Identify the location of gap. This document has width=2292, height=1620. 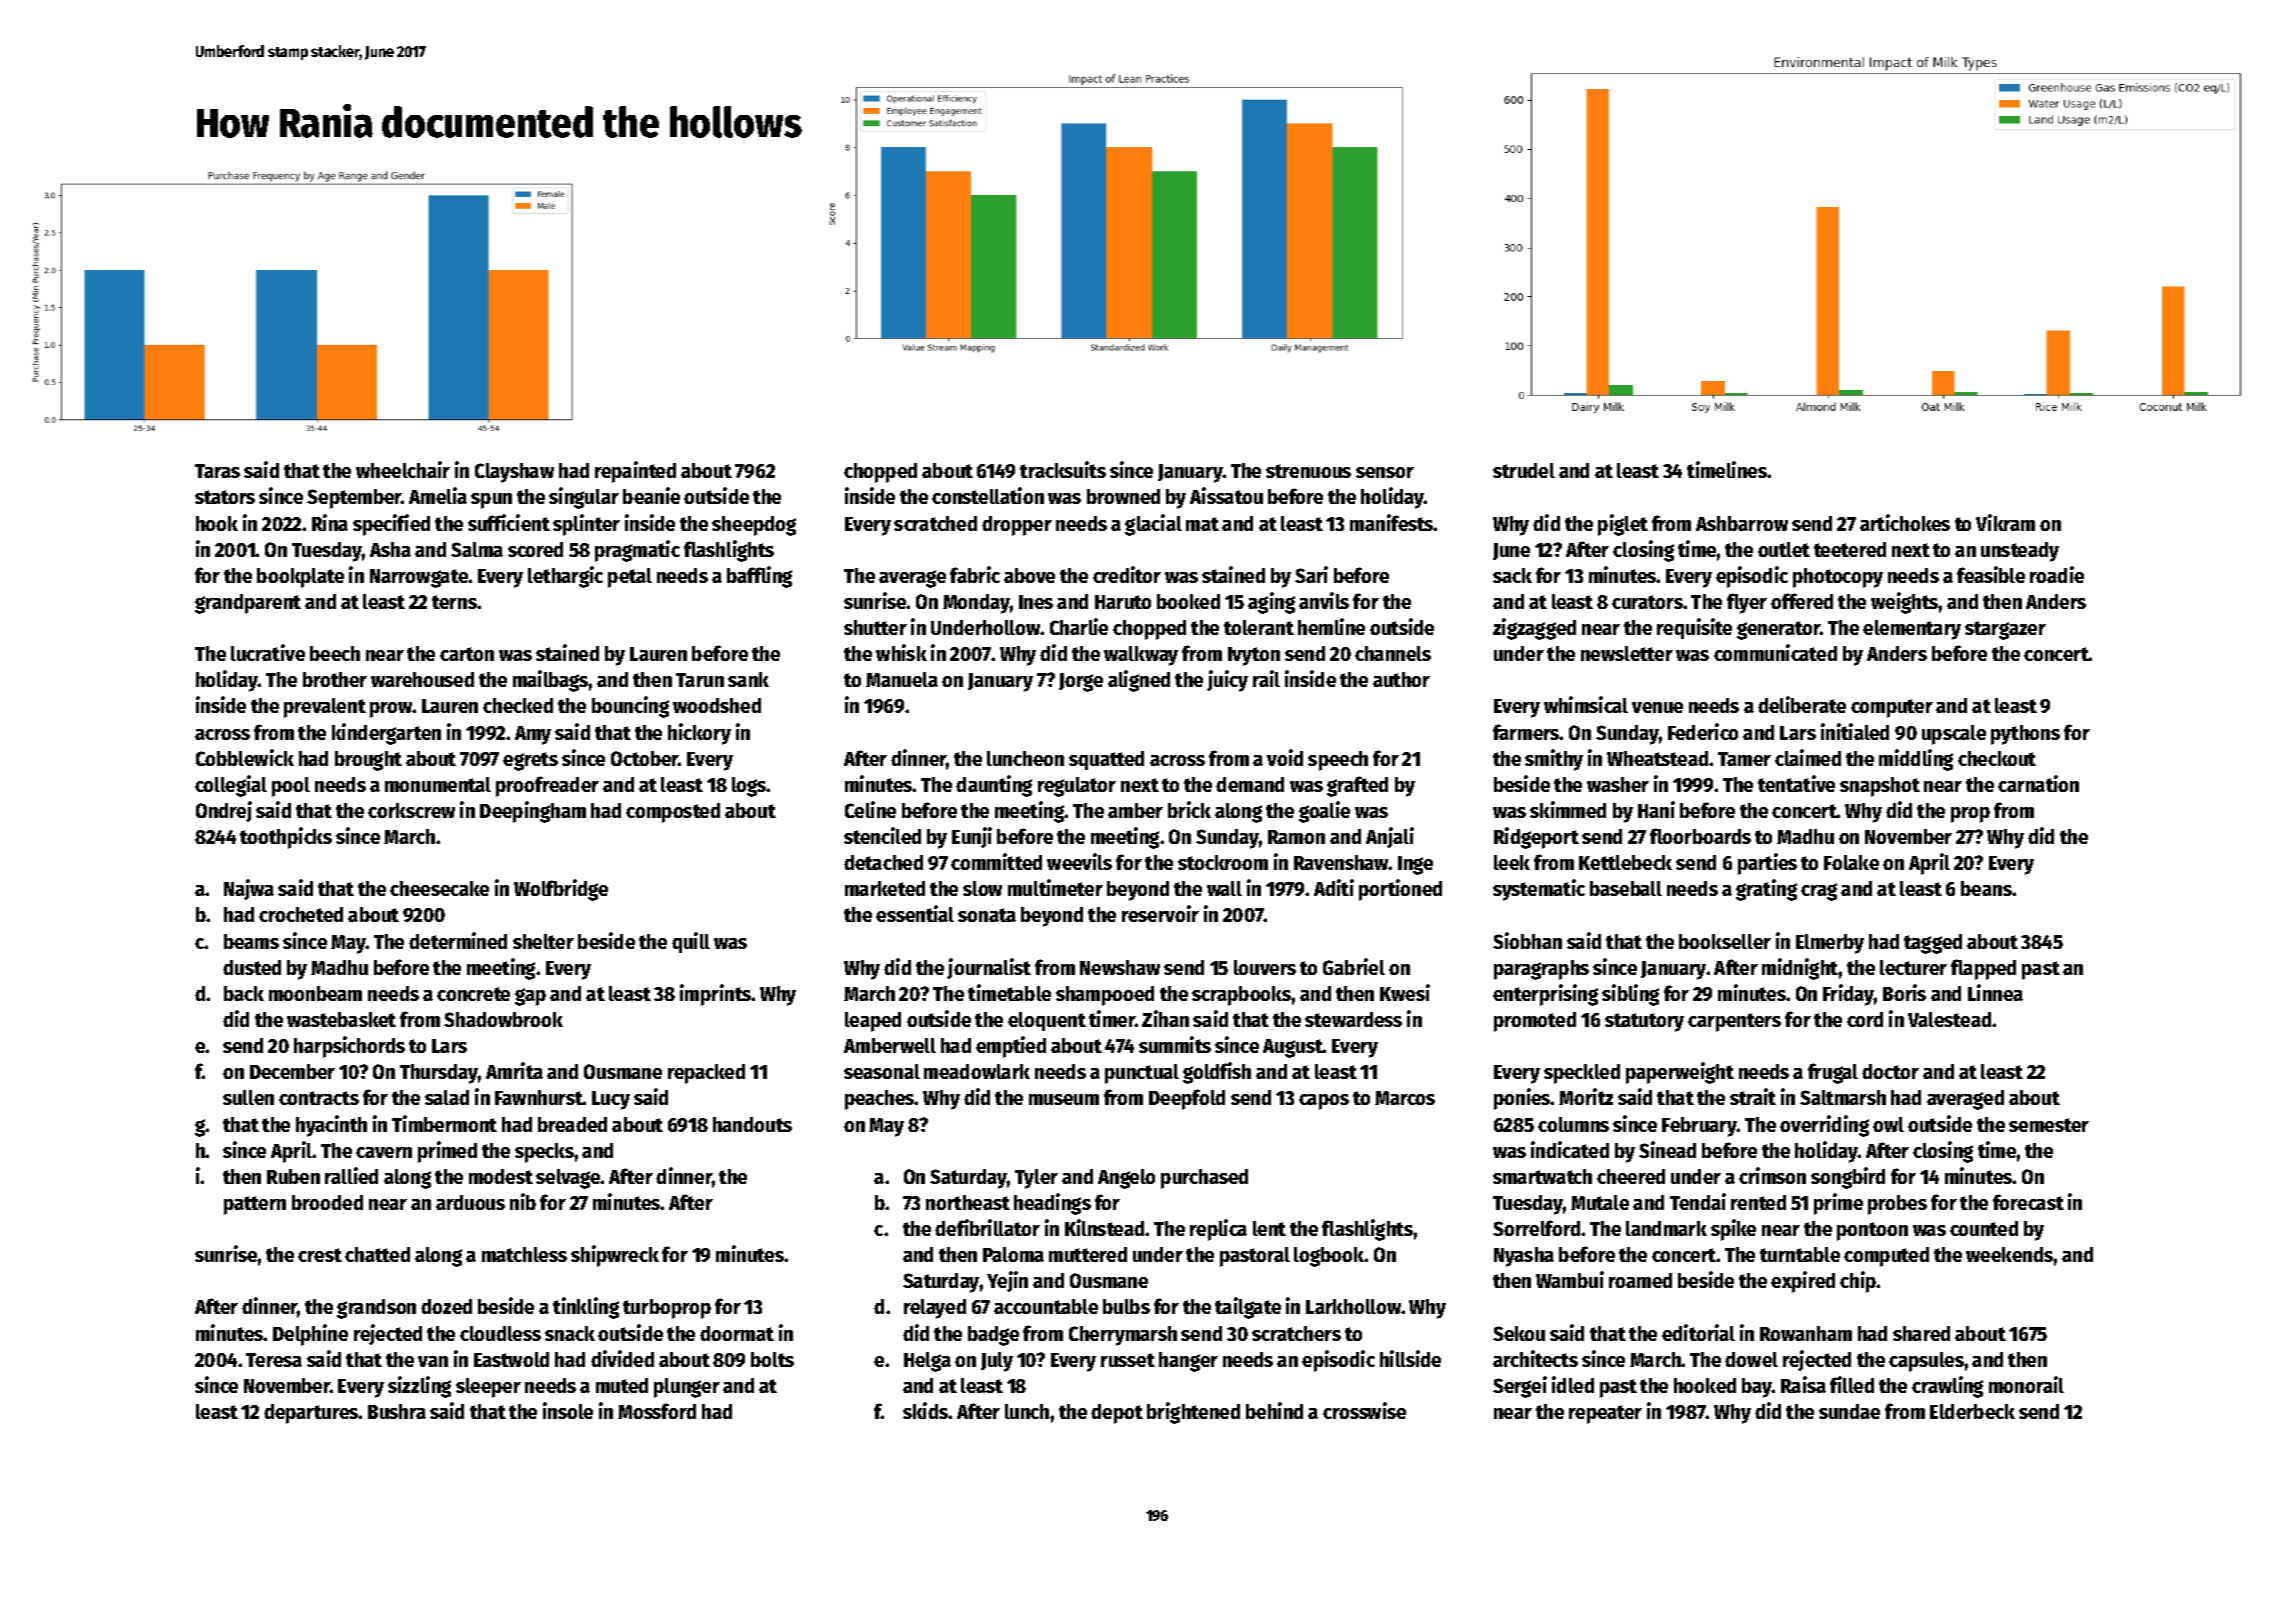
(530, 997).
